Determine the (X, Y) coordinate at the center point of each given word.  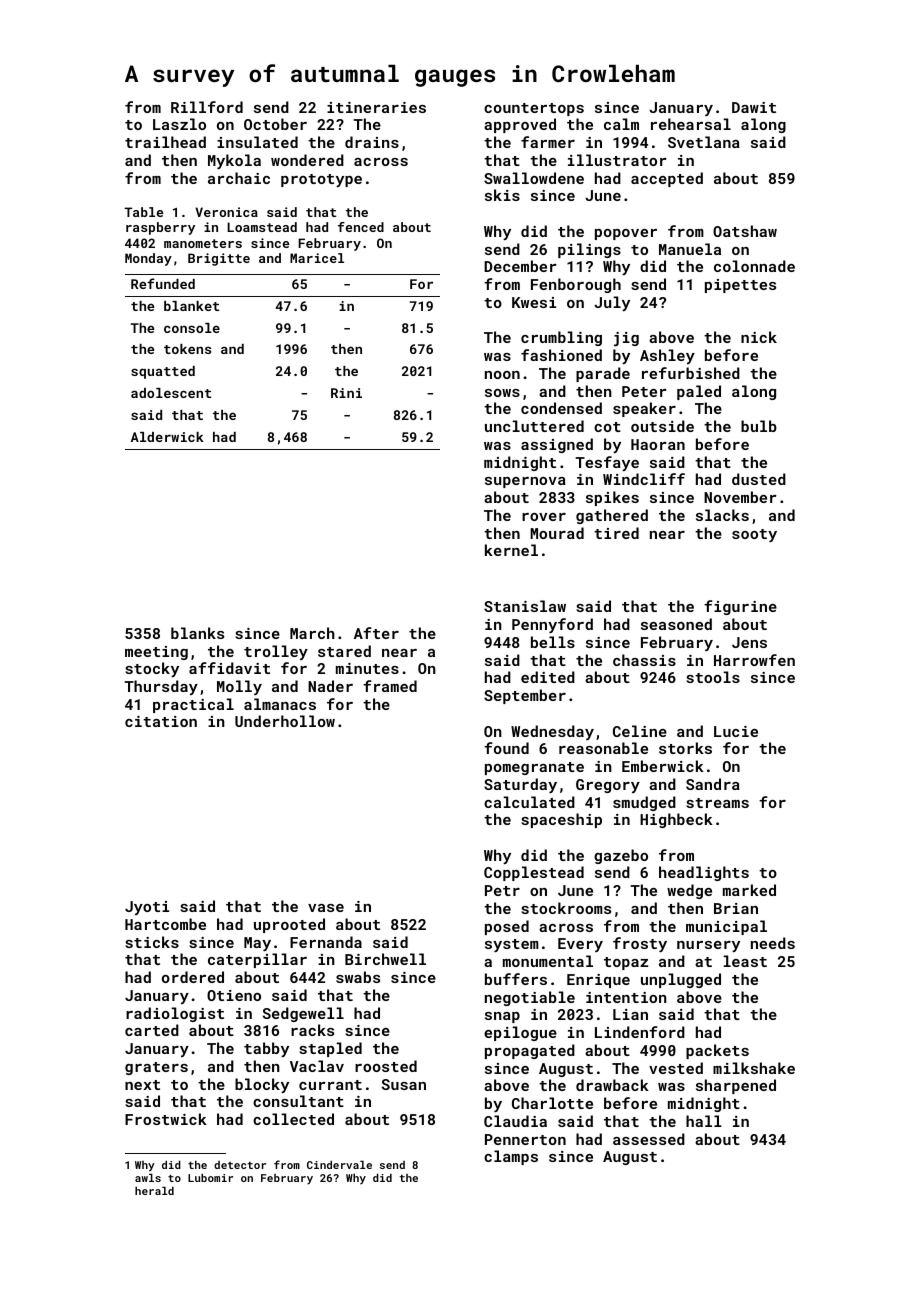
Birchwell (385, 959)
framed (390, 686)
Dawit (754, 107)
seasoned (676, 624)
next (142, 1085)
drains (372, 142)
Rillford (207, 107)
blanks (197, 633)
